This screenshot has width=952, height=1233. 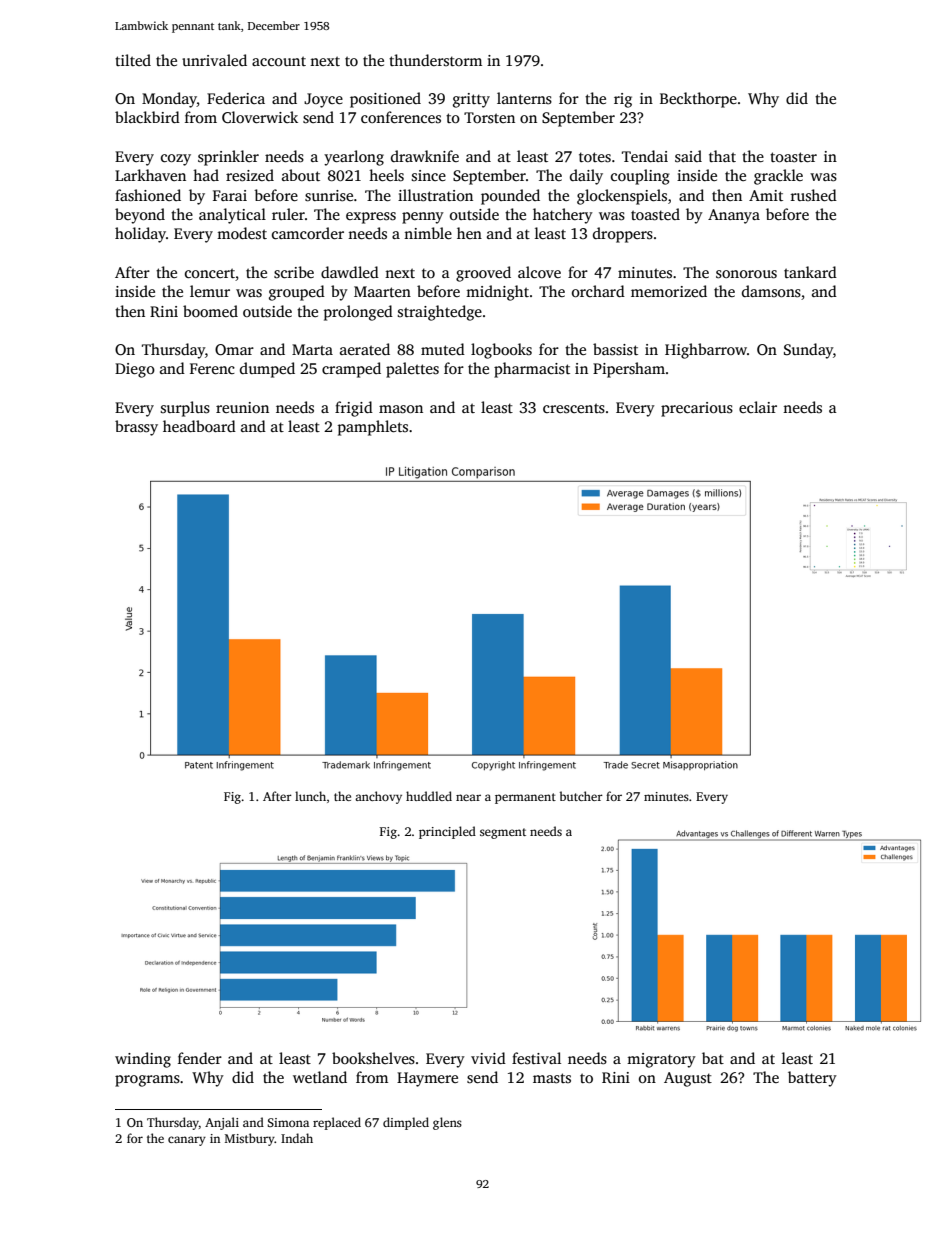 What do you see at coordinates (793, 157) in the screenshot?
I see `toaster` at bounding box center [793, 157].
